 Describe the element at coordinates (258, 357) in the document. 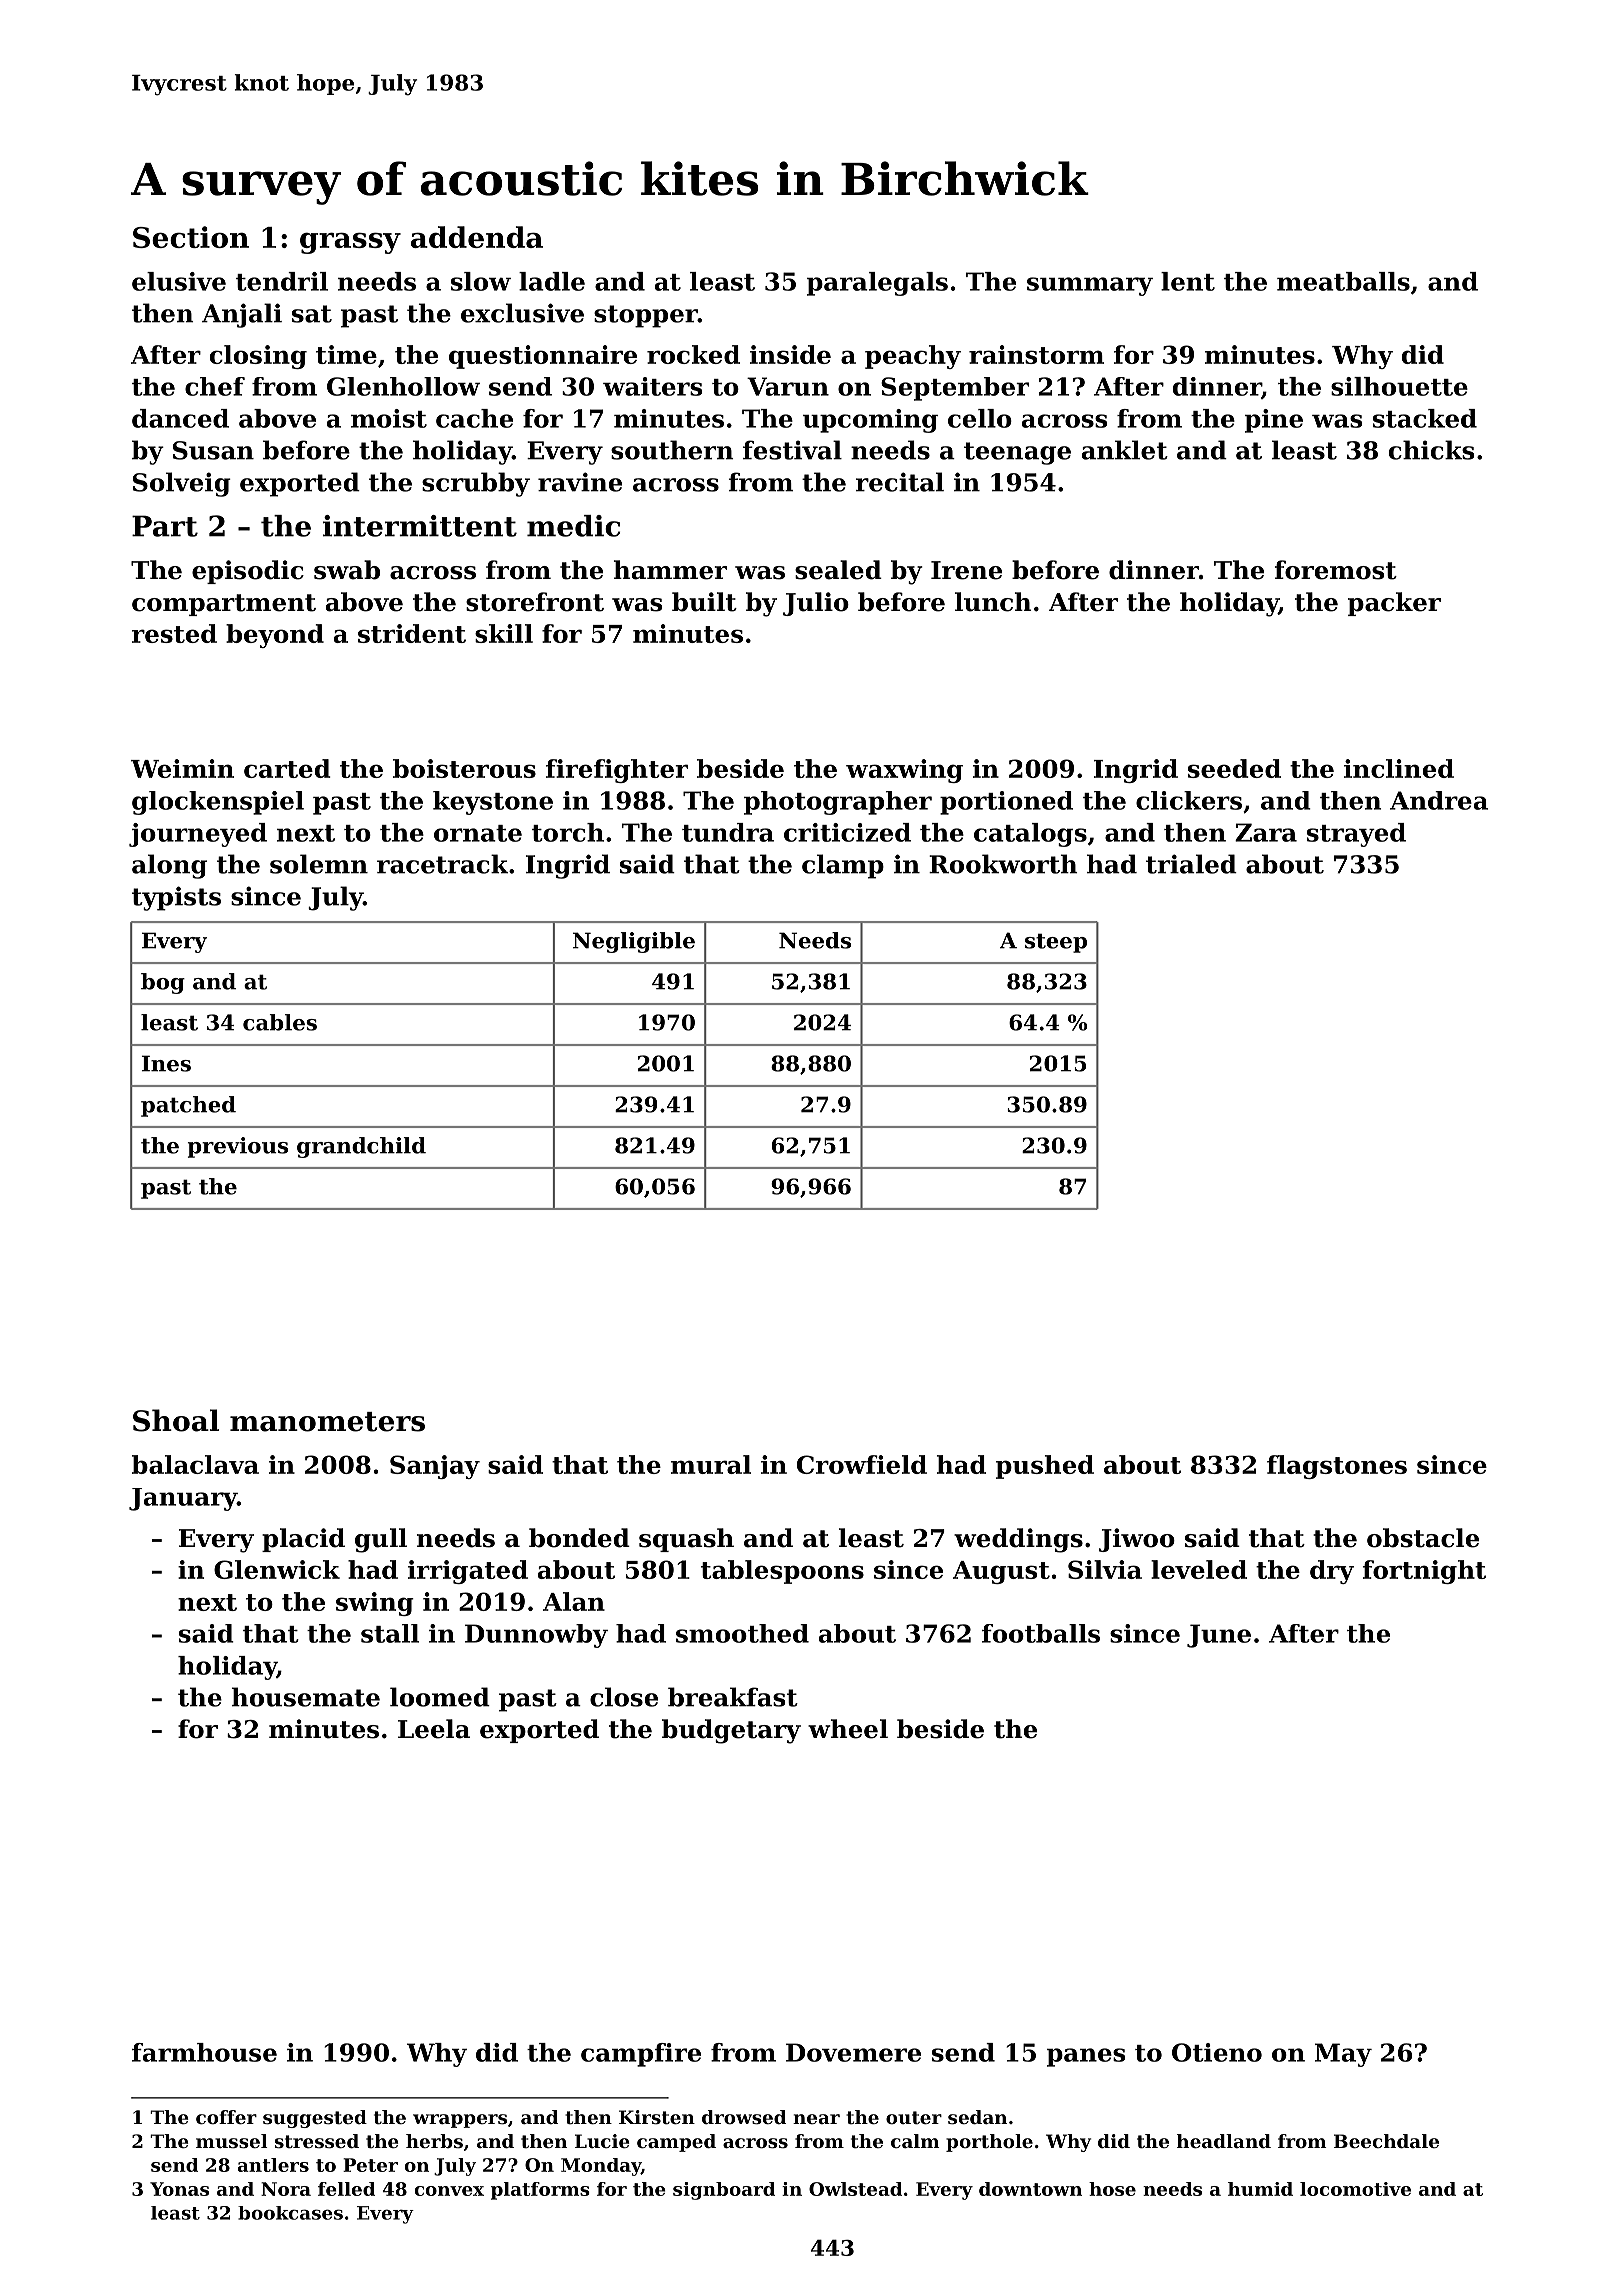

I see `closing` at that location.
